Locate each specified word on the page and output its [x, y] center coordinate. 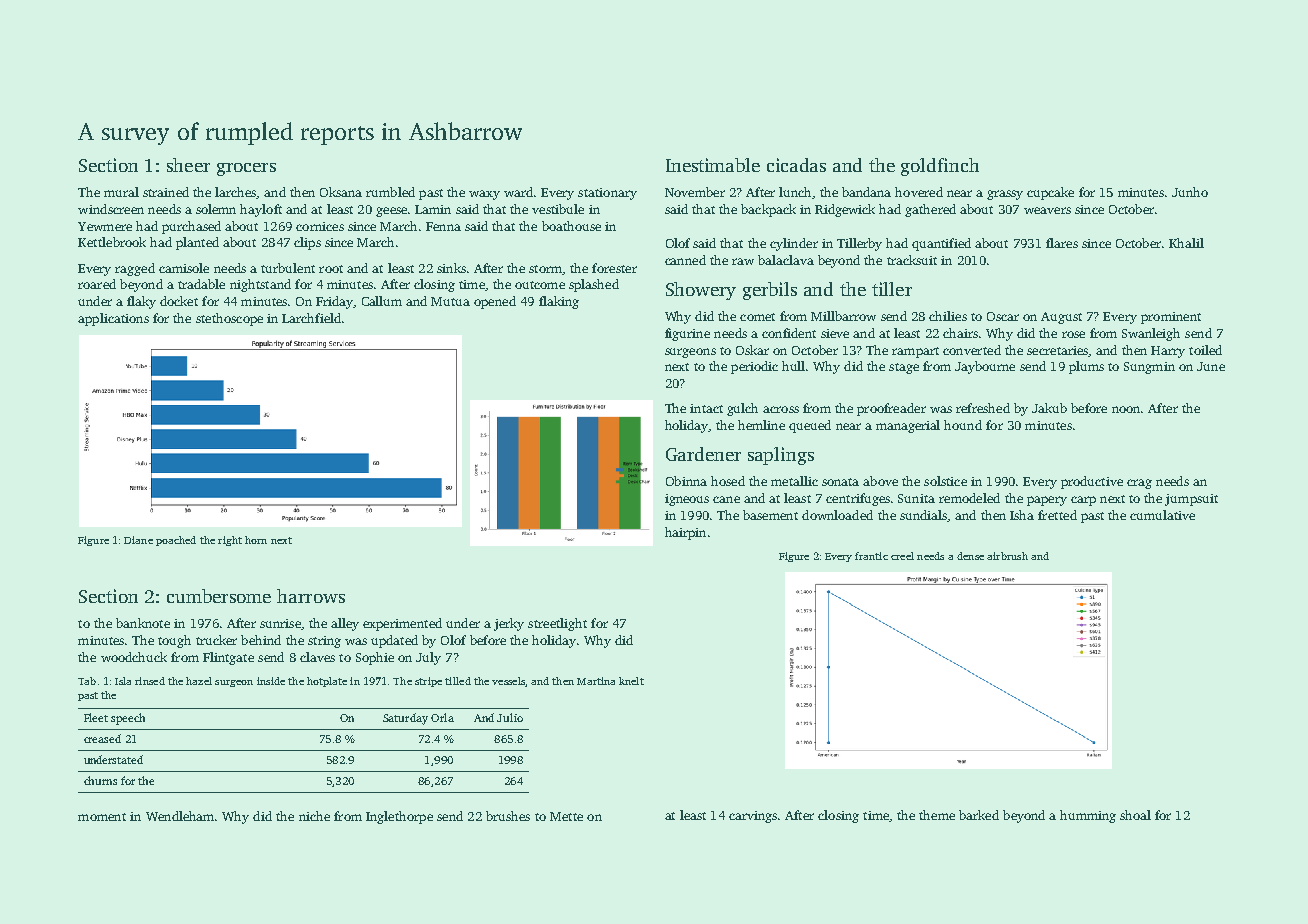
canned [685, 260]
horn [256, 540]
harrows [311, 596]
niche [314, 816]
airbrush [1007, 556]
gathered [930, 210]
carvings [753, 817]
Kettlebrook [112, 242]
